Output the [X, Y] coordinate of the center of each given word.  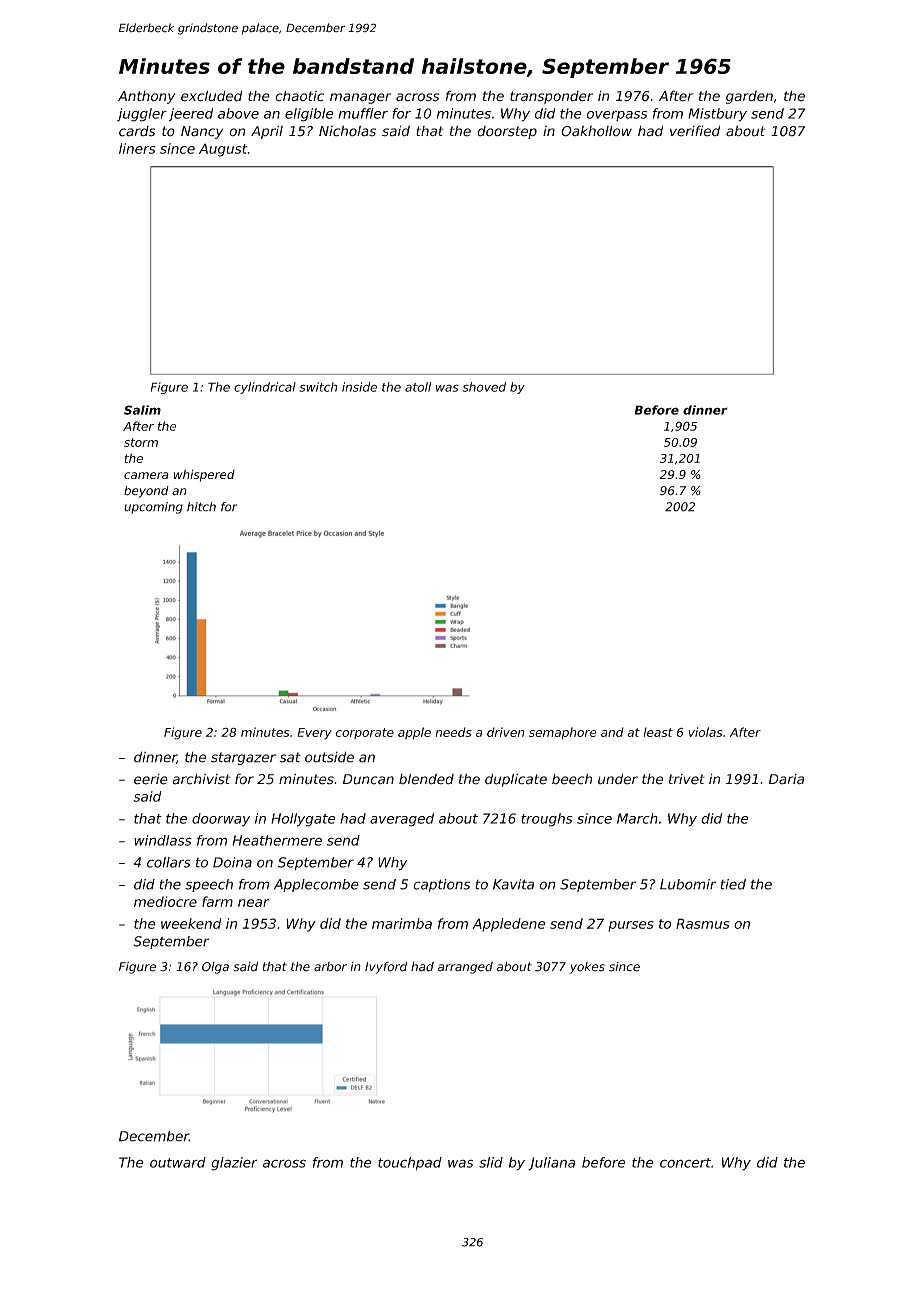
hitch [201, 507]
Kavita [513, 884]
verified [695, 131]
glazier [234, 1164]
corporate [365, 733]
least [658, 732]
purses [631, 926]
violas [706, 732]
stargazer [243, 758]
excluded [212, 96]
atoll [418, 387]
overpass [617, 116]
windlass [163, 840]
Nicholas [347, 131]
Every [314, 734]
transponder [551, 97]
